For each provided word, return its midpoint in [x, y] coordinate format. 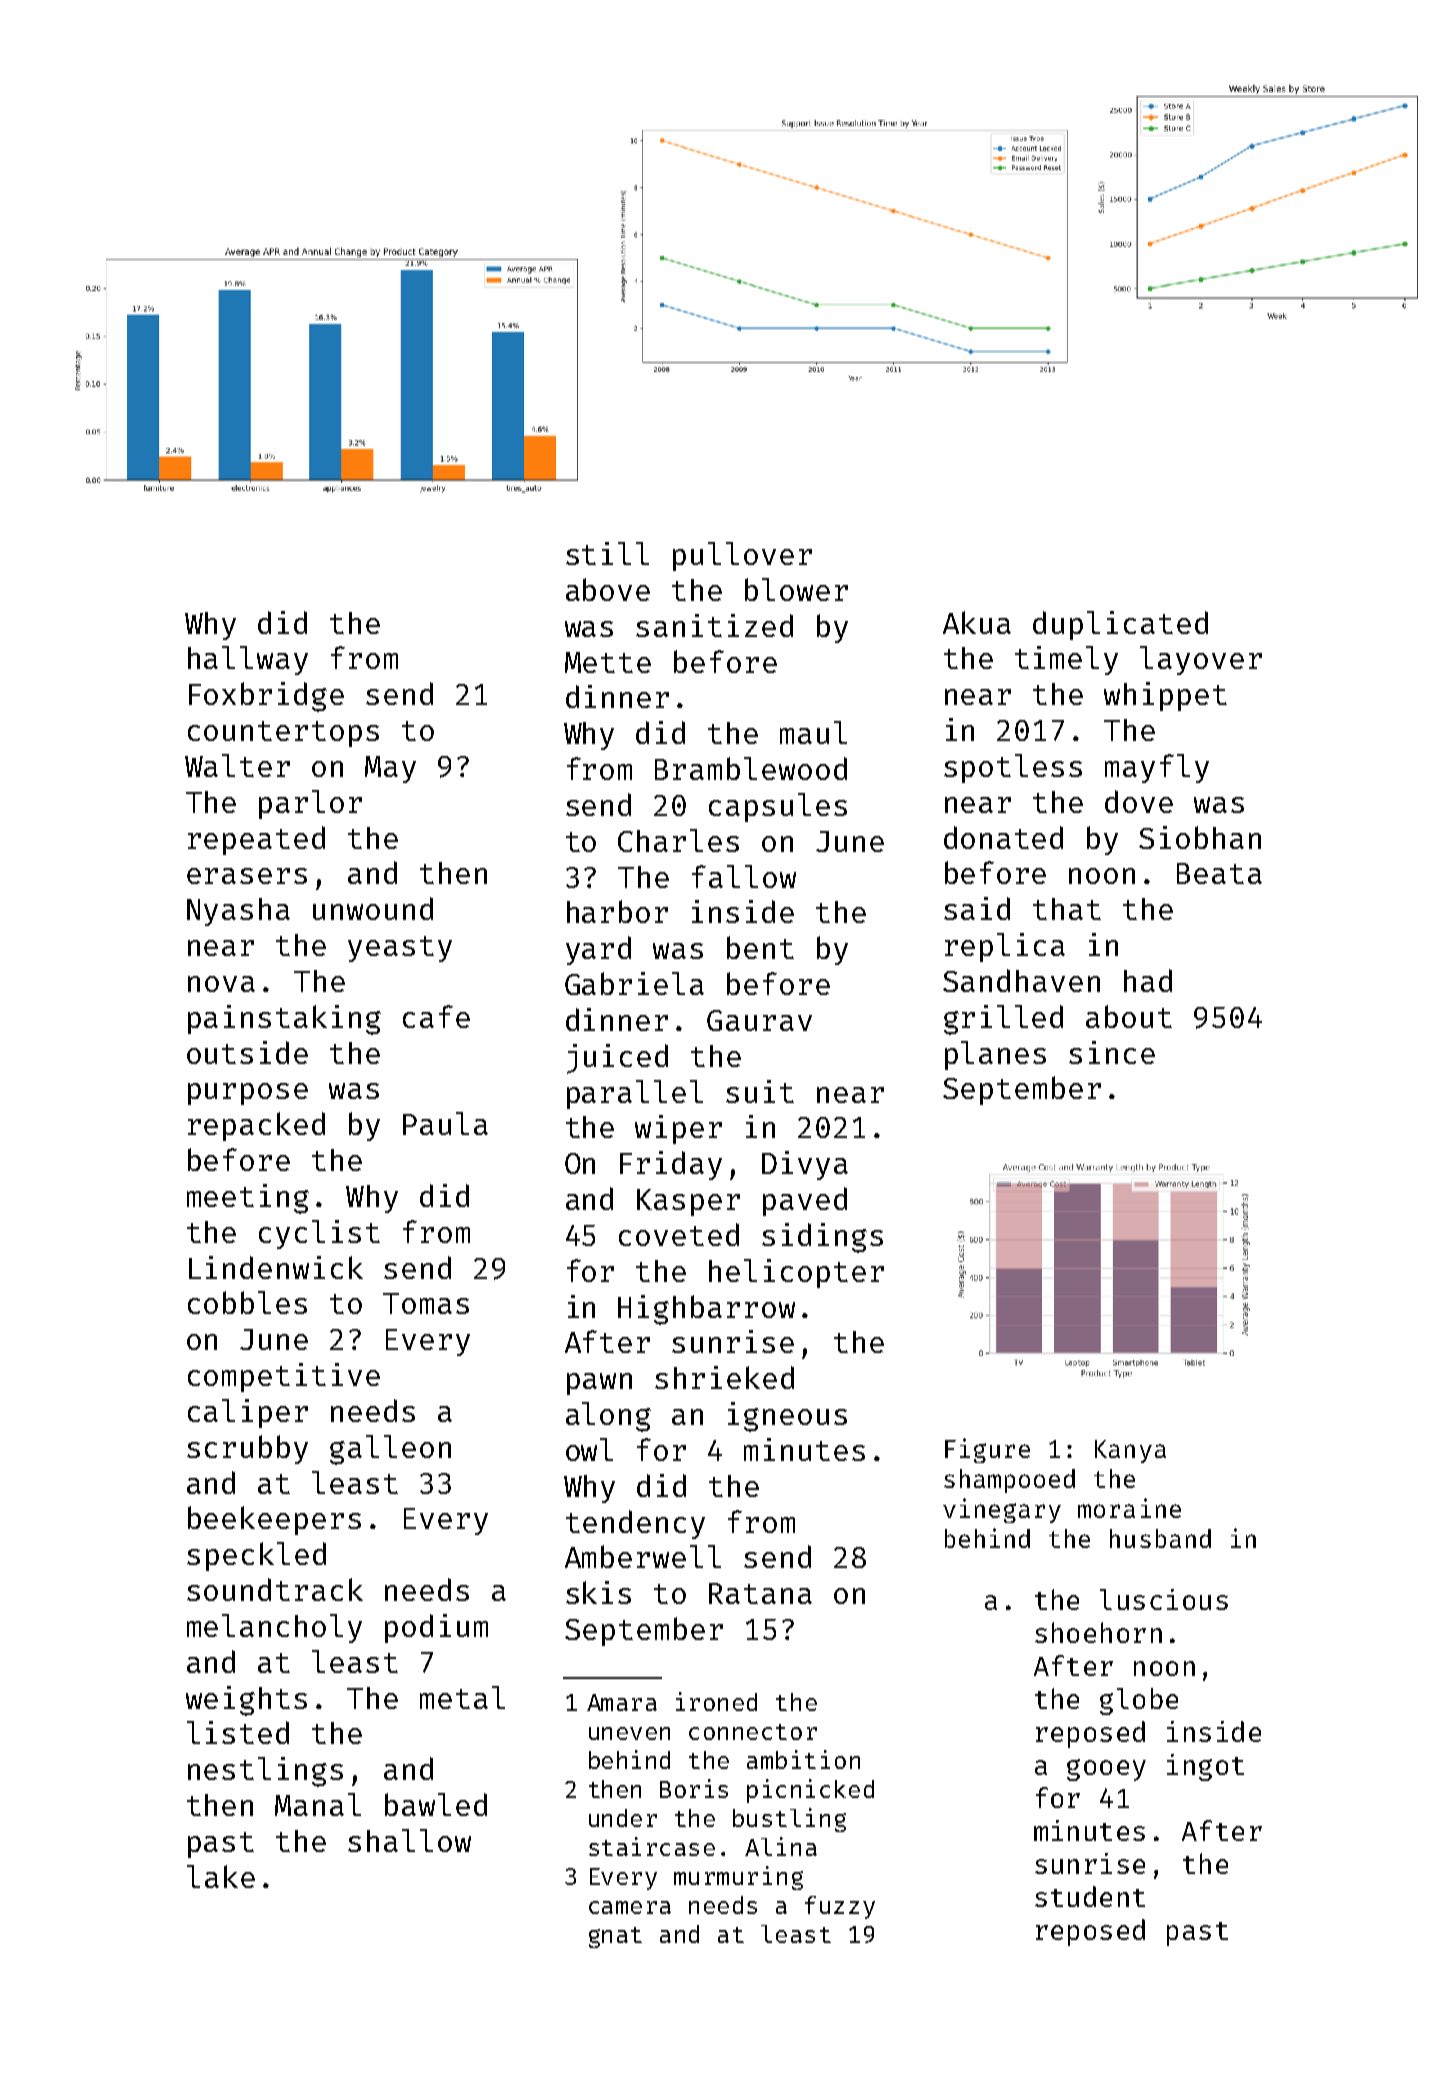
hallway [248, 660]
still [607, 553]
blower [796, 589]
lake [221, 1876]
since [1112, 1052]
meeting [248, 1199]
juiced [617, 1059]
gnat [615, 1937]
